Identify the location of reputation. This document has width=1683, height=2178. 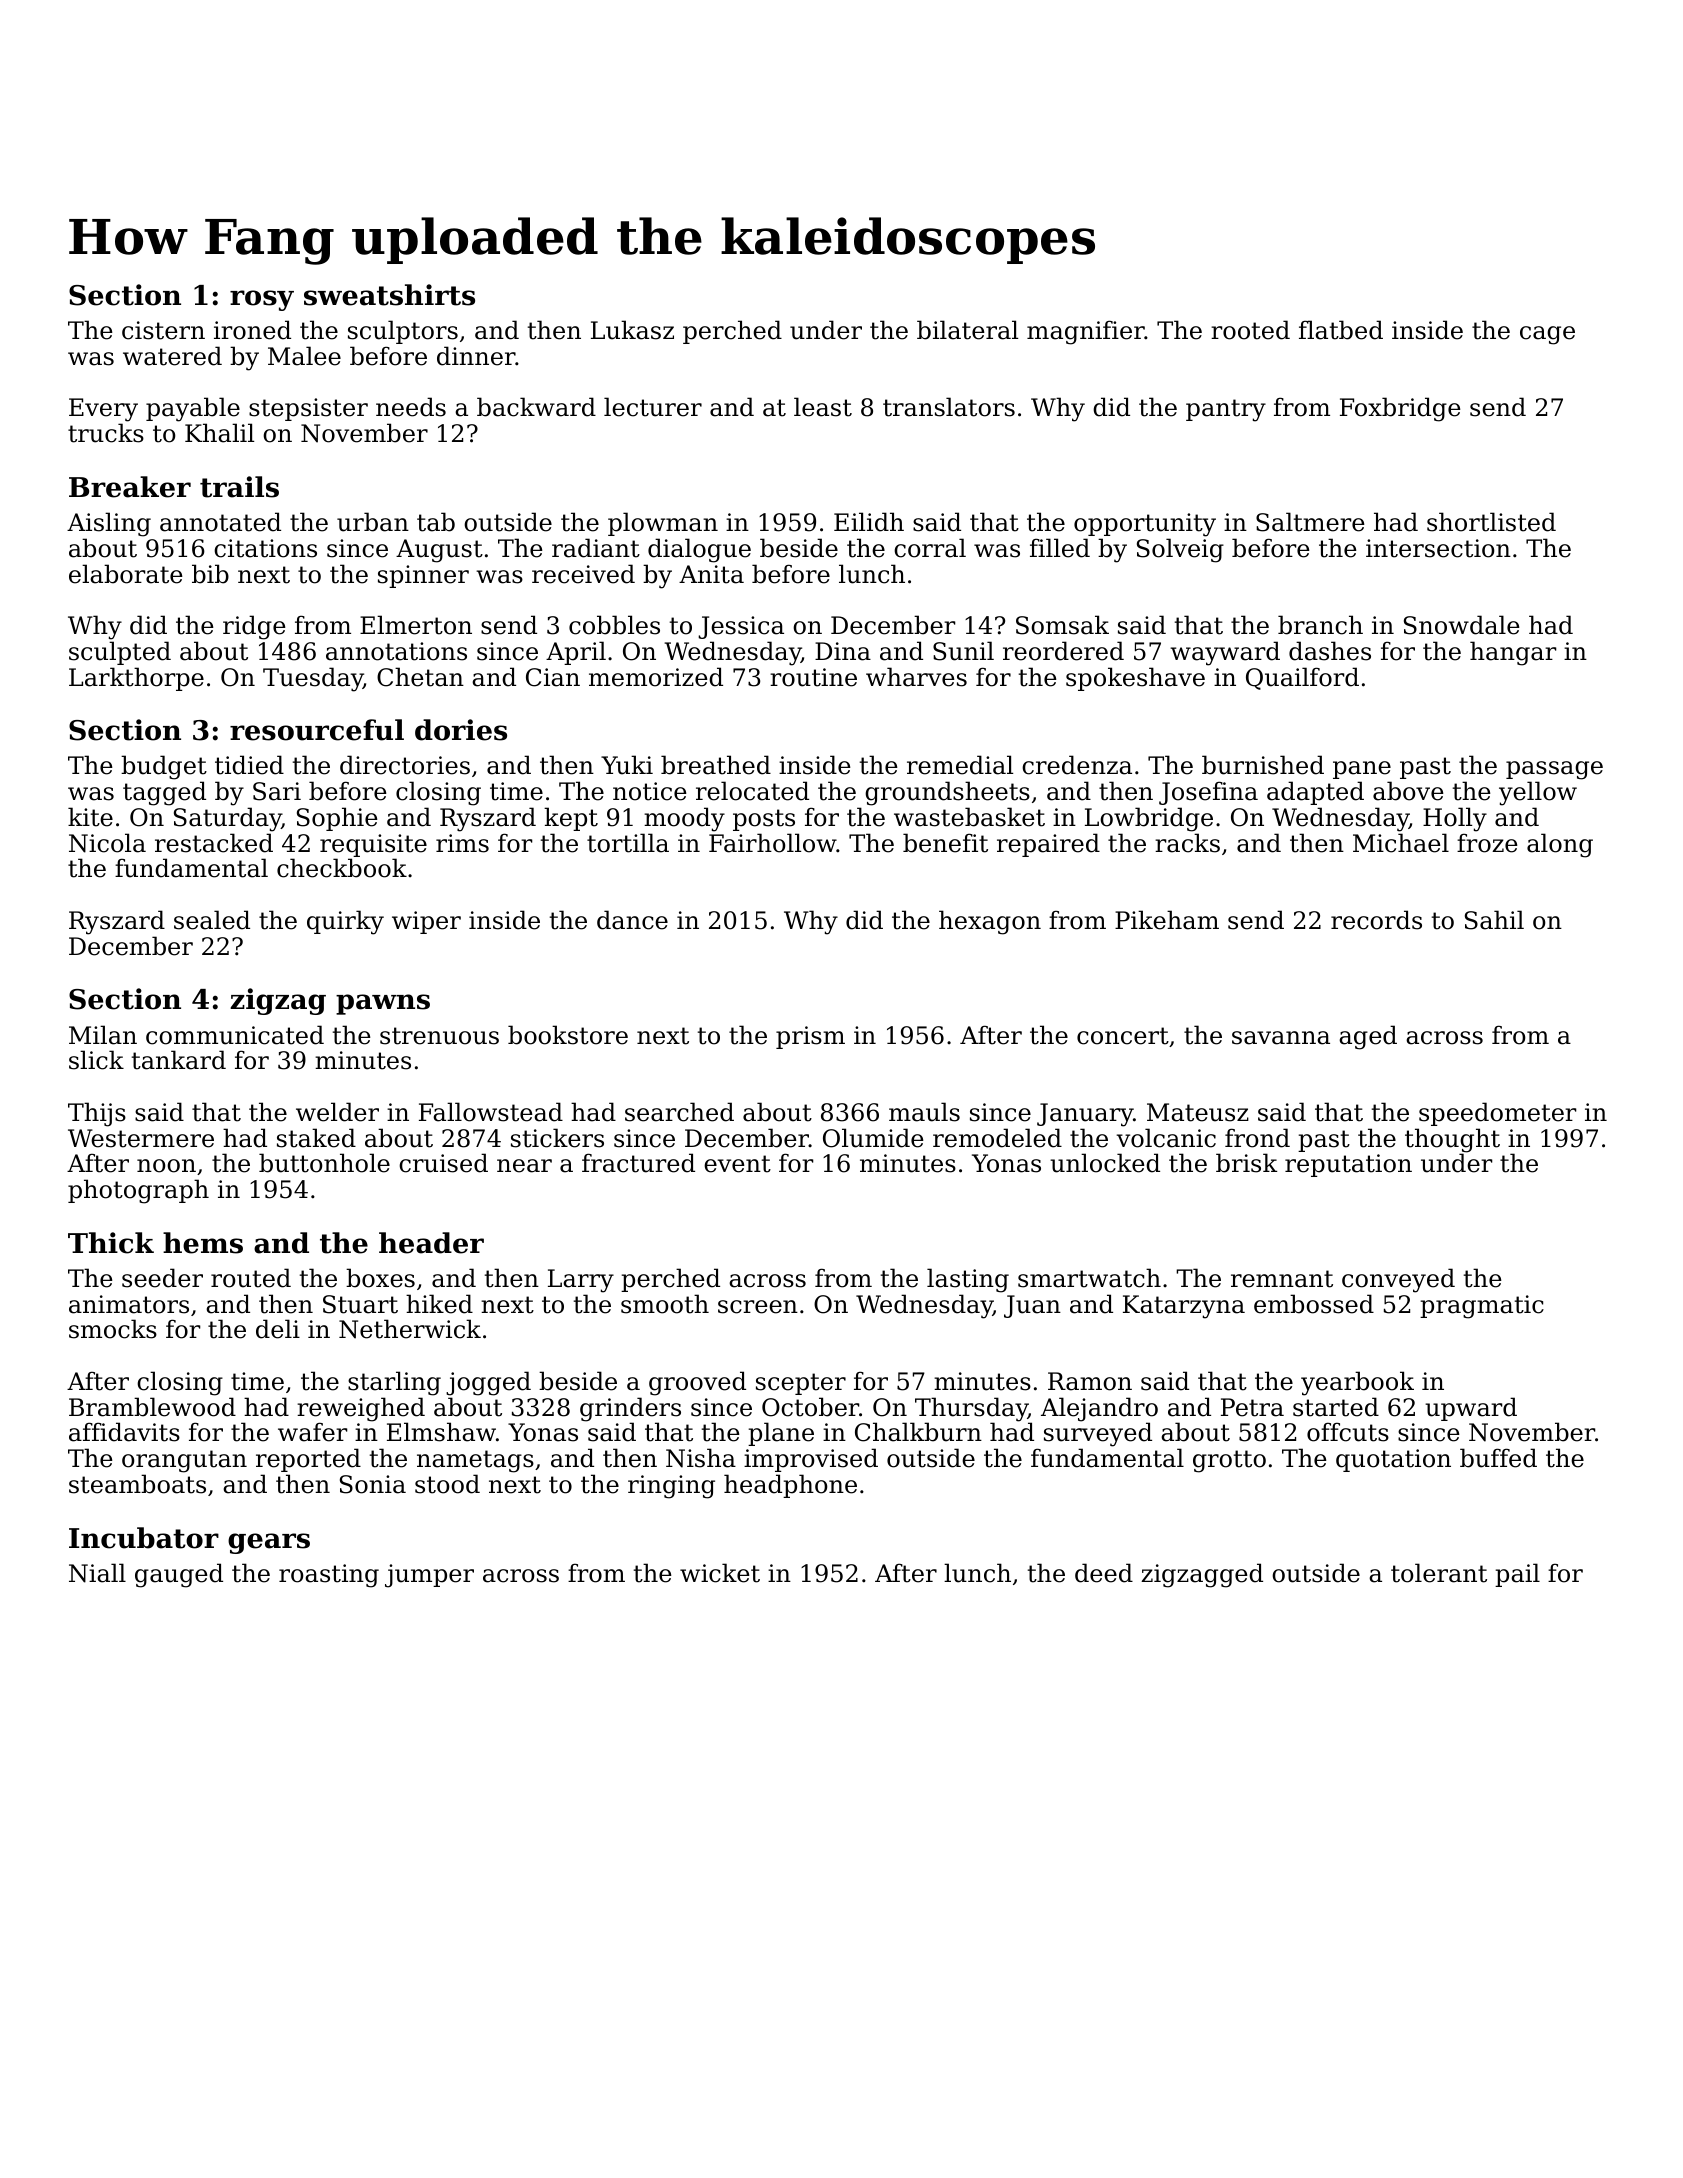
(1348, 1165).
